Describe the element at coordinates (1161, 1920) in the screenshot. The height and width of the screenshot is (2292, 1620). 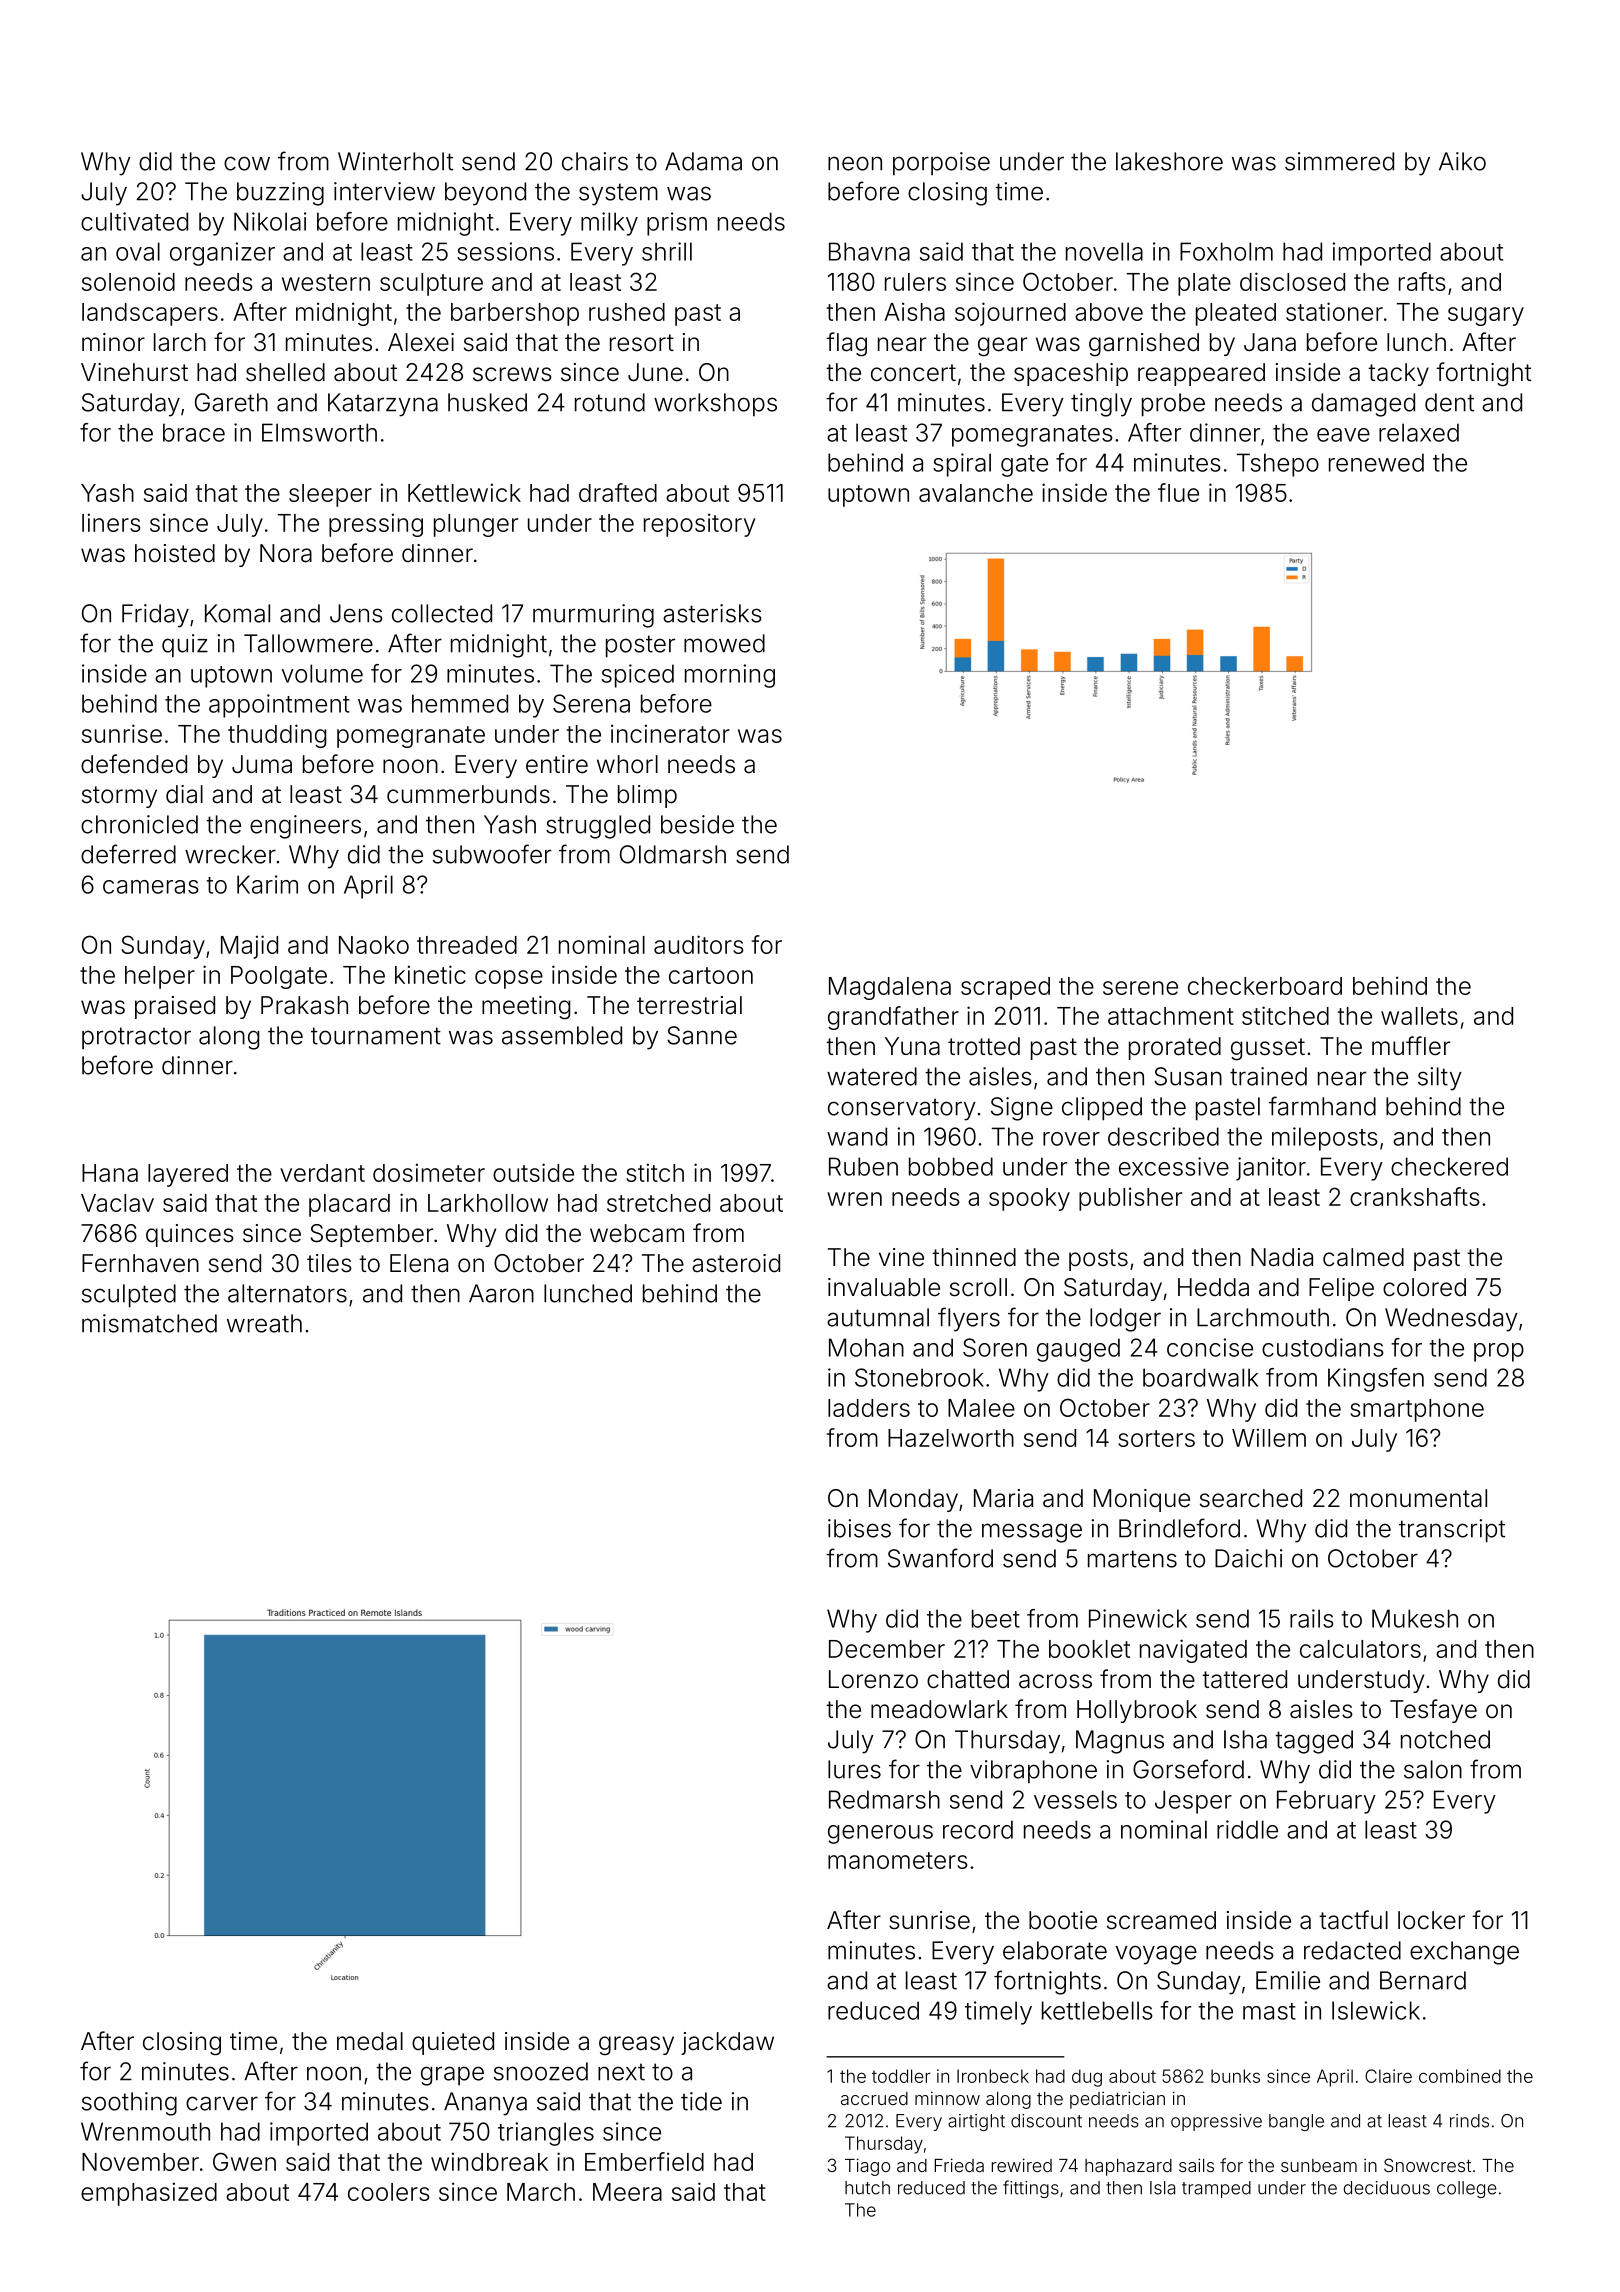
I see `screamed` at that location.
